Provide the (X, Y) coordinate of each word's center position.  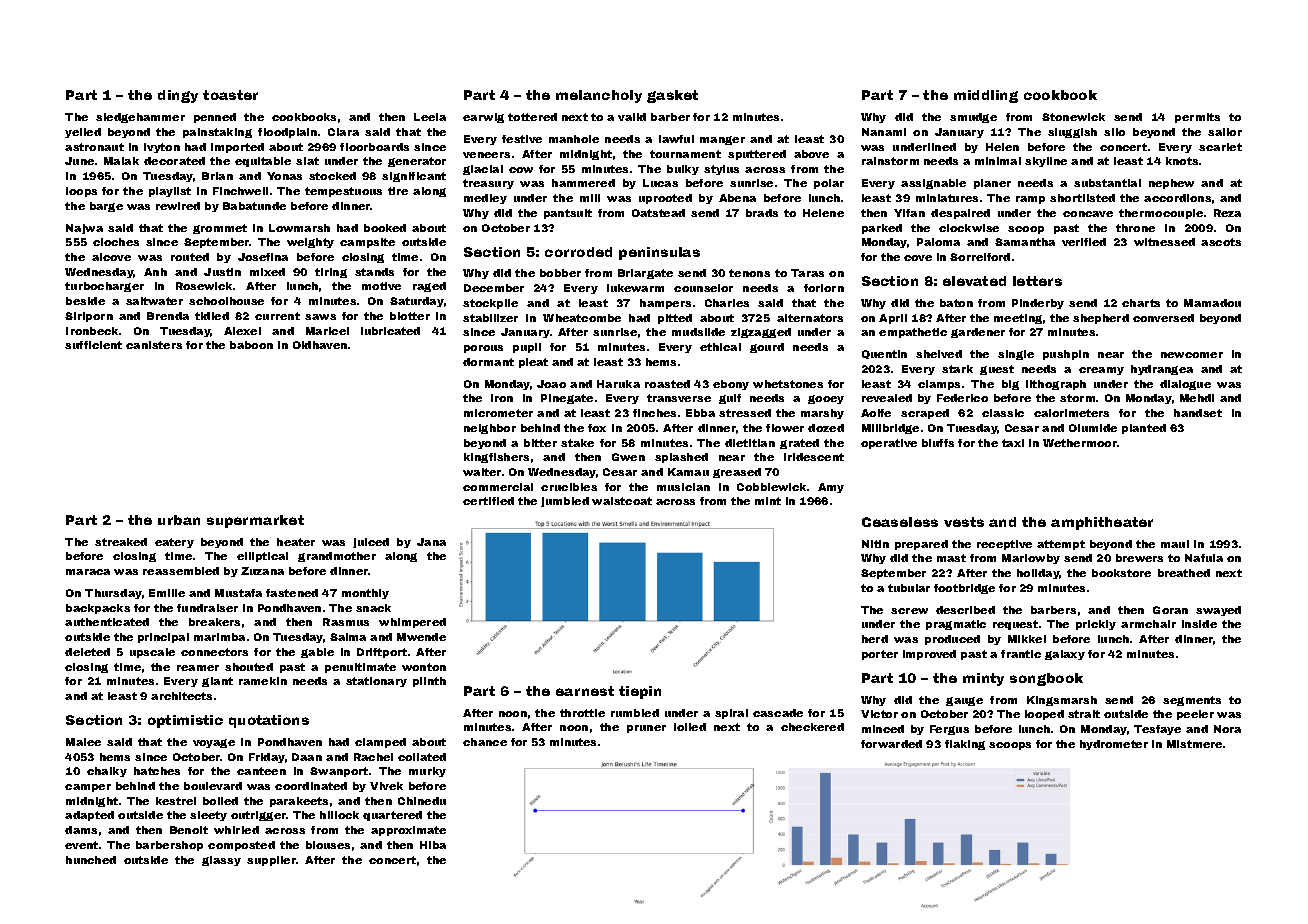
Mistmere (1194, 744)
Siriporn (89, 317)
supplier (271, 861)
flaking (965, 745)
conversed (1163, 318)
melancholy (599, 96)
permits (1197, 118)
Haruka (618, 384)
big (1010, 385)
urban (179, 520)
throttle (582, 713)
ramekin (263, 681)
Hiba (433, 845)
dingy (178, 96)
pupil (527, 348)
